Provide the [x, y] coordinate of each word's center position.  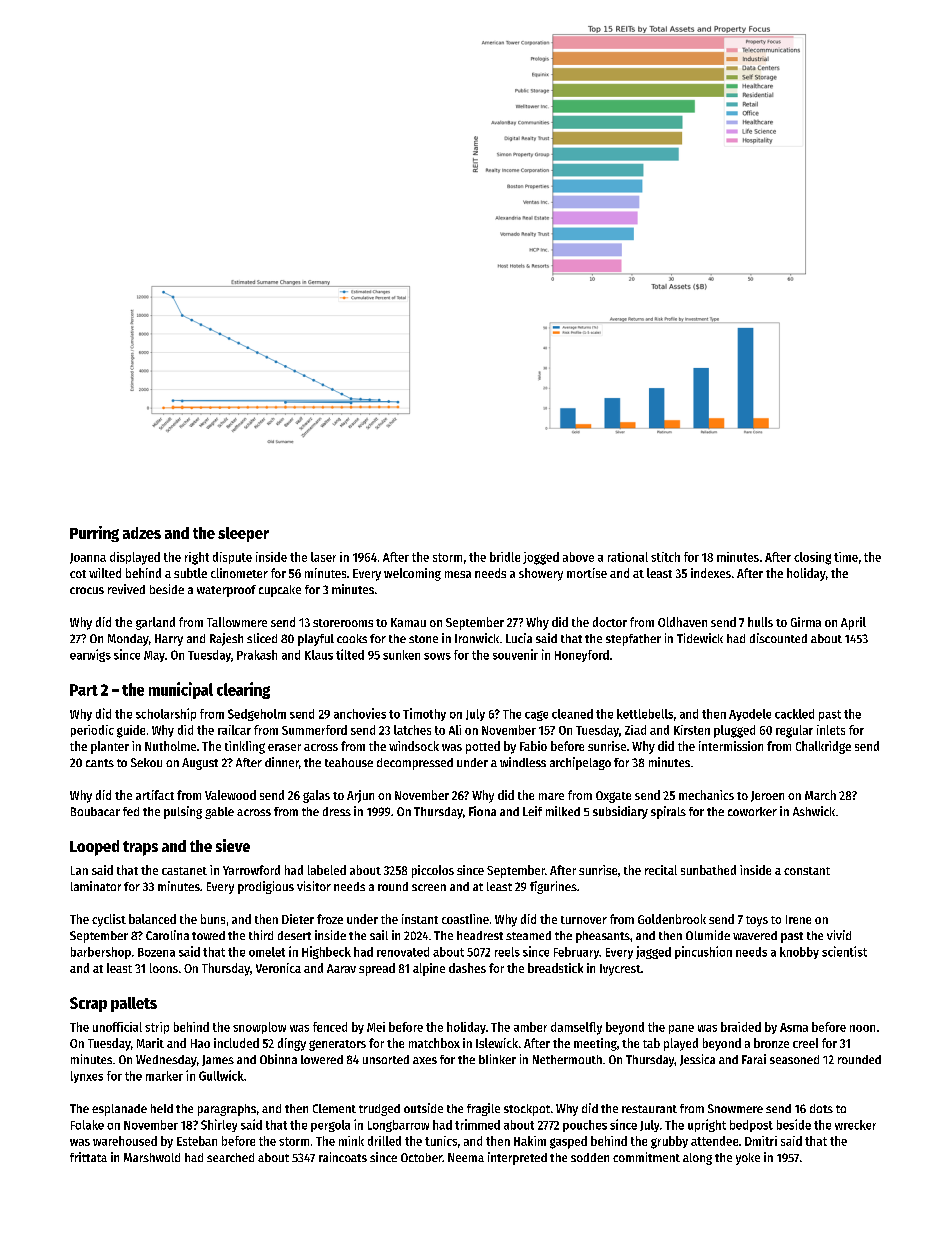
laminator [96, 886]
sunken [401, 655]
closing [812, 558]
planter [110, 747]
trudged [379, 1110]
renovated [403, 952]
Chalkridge [823, 747]
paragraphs [227, 1110]
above [578, 557]
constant [807, 871]
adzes [142, 533]
